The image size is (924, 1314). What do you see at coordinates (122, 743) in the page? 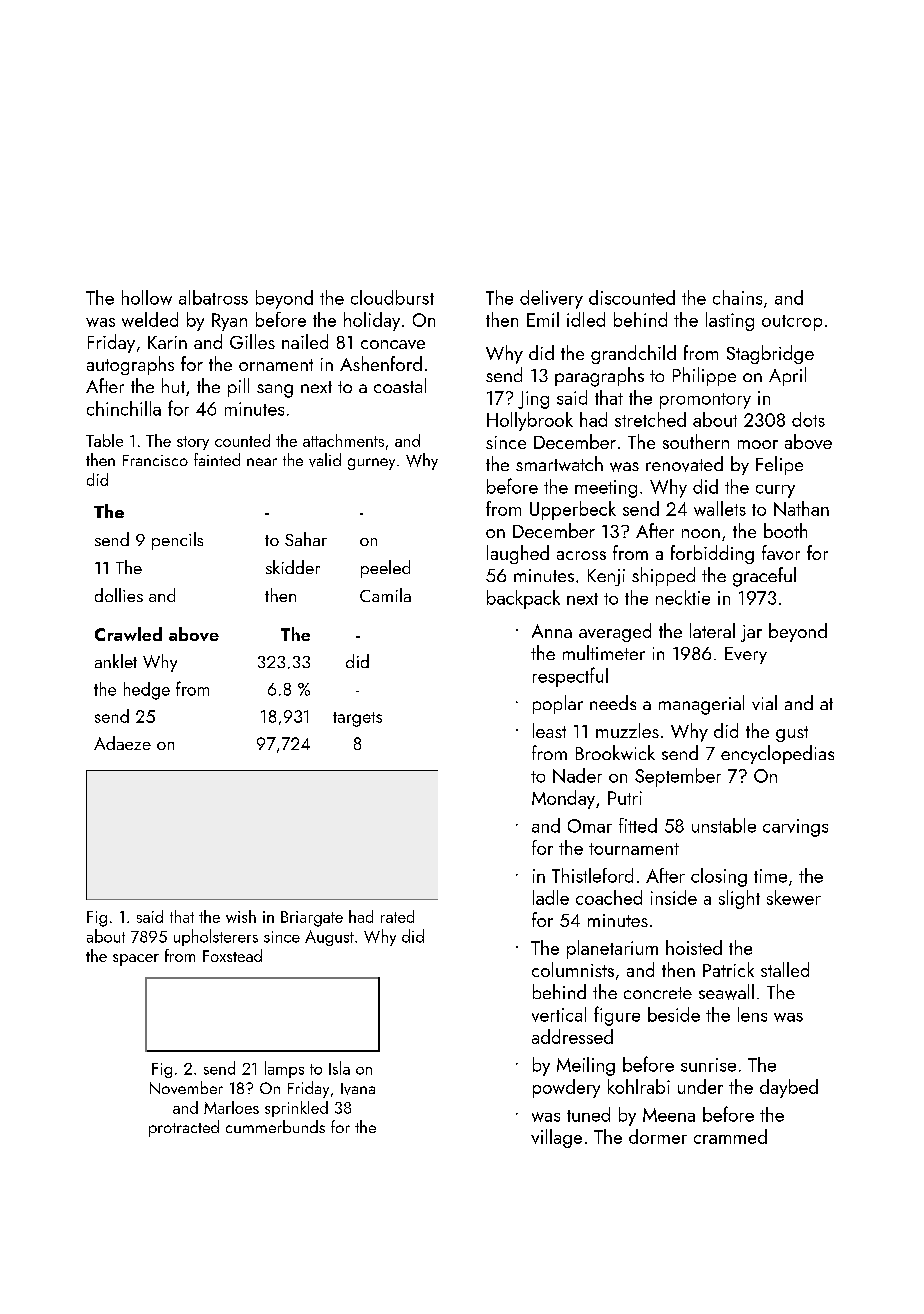
I see `Adaeze` at bounding box center [122, 743].
